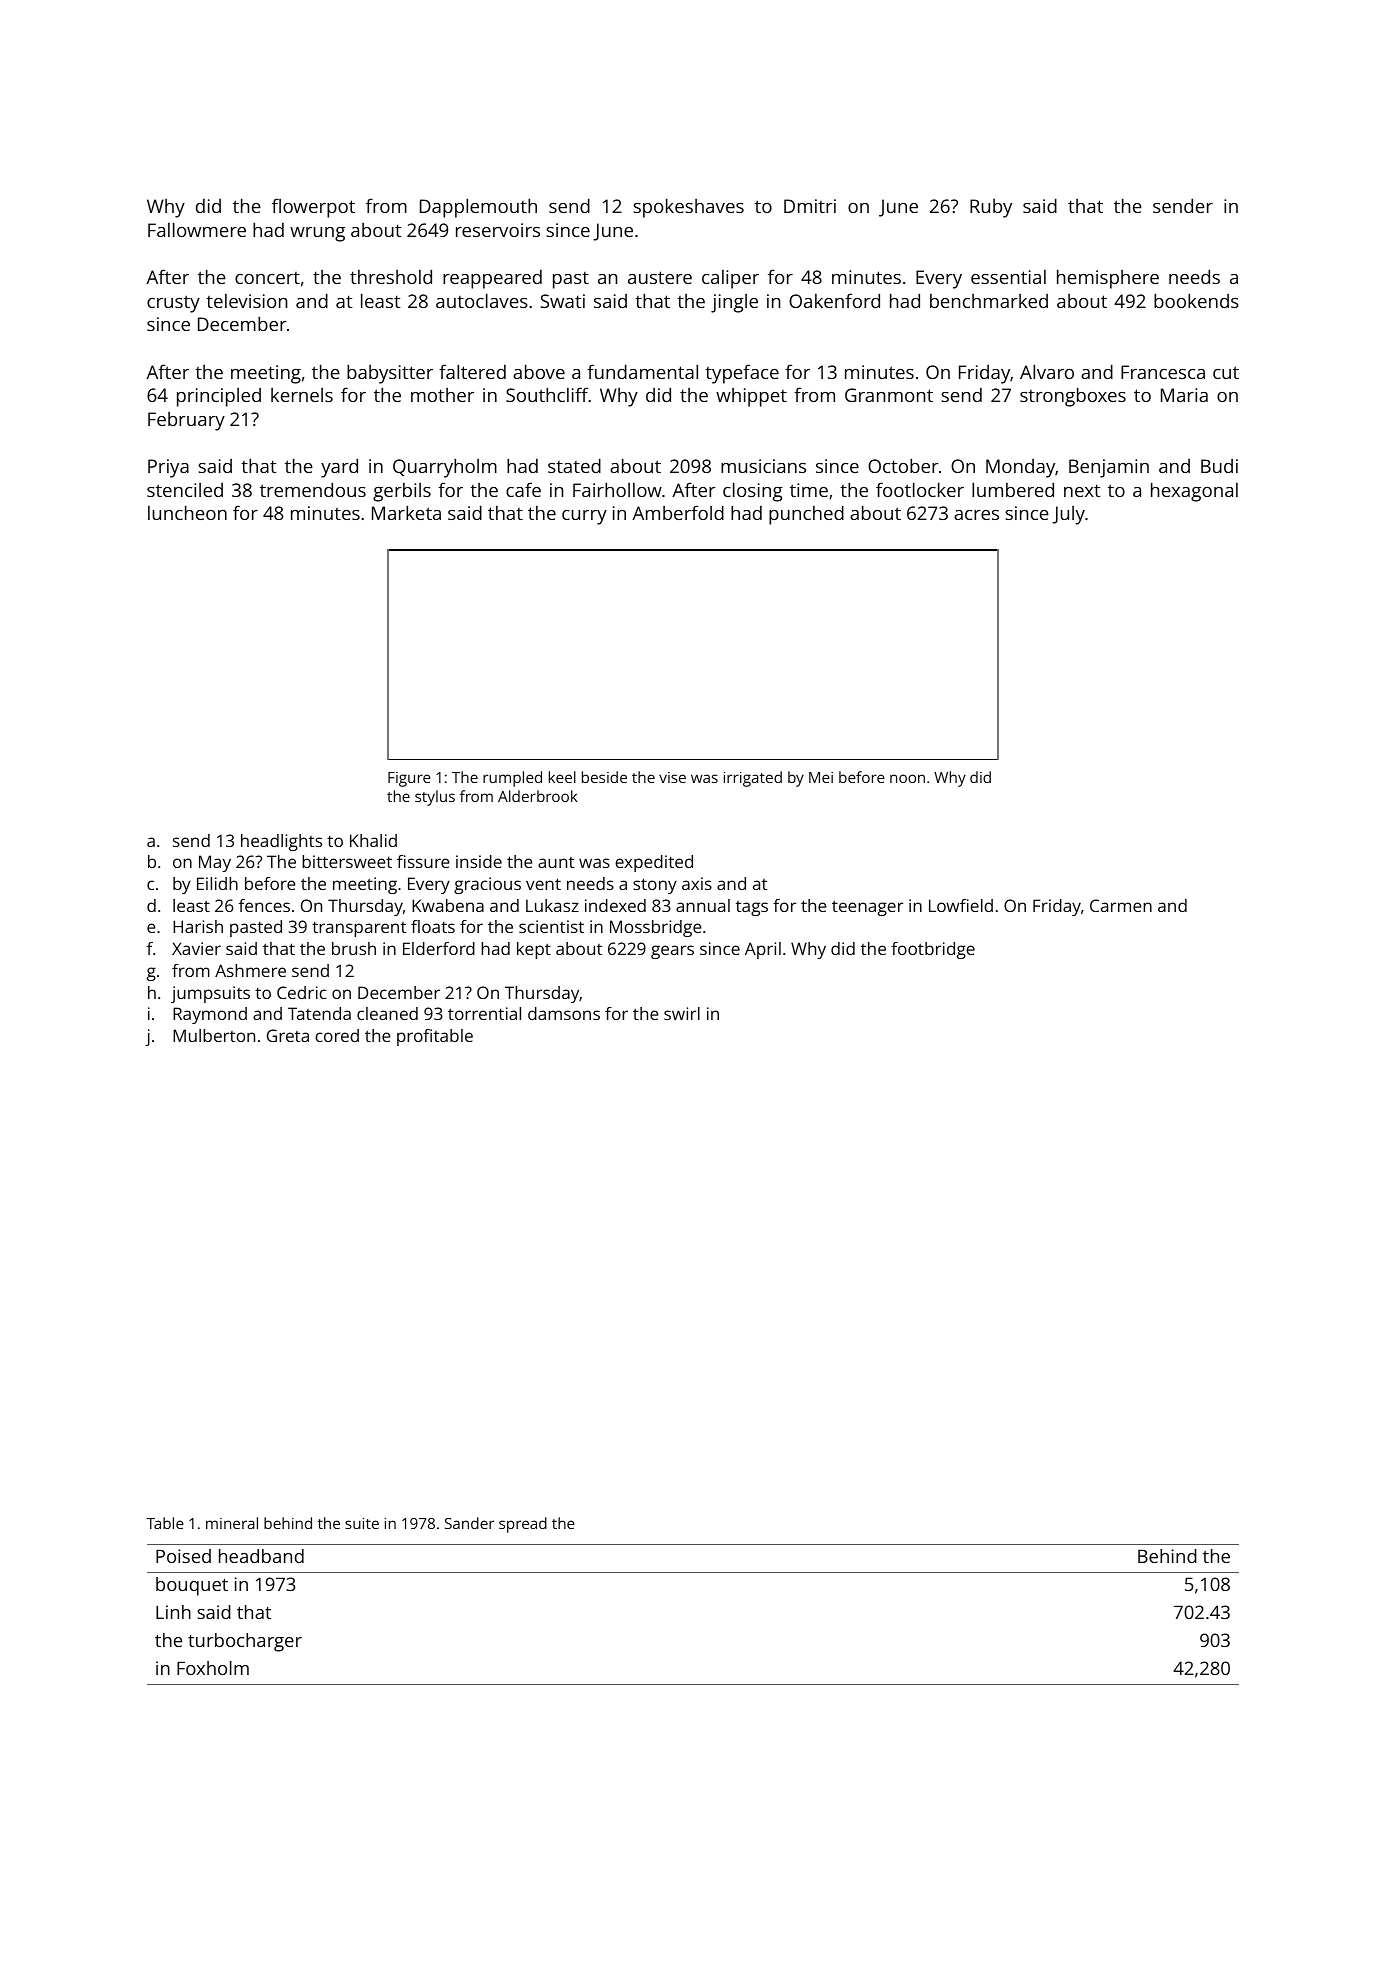 Image resolution: width=1386 pixels, height=1969 pixels. I want to click on Ruby, so click(991, 208).
